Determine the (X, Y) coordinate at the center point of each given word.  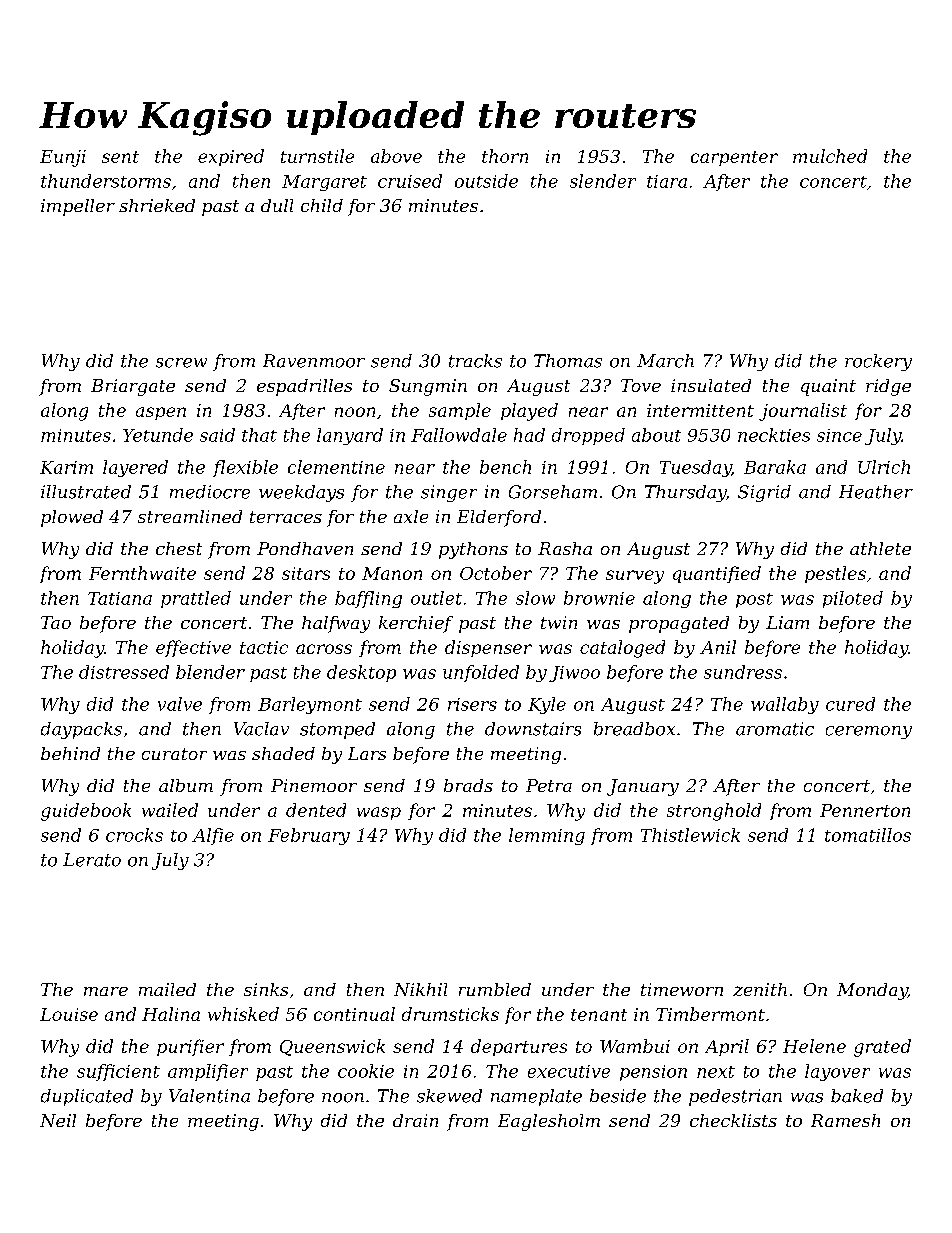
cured (850, 704)
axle (411, 516)
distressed (124, 672)
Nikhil (420, 989)
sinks (266, 989)
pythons (473, 550)
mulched (830, 156)
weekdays (301, 493)
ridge (888, 387)
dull (277, 205)
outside (486, 181)
